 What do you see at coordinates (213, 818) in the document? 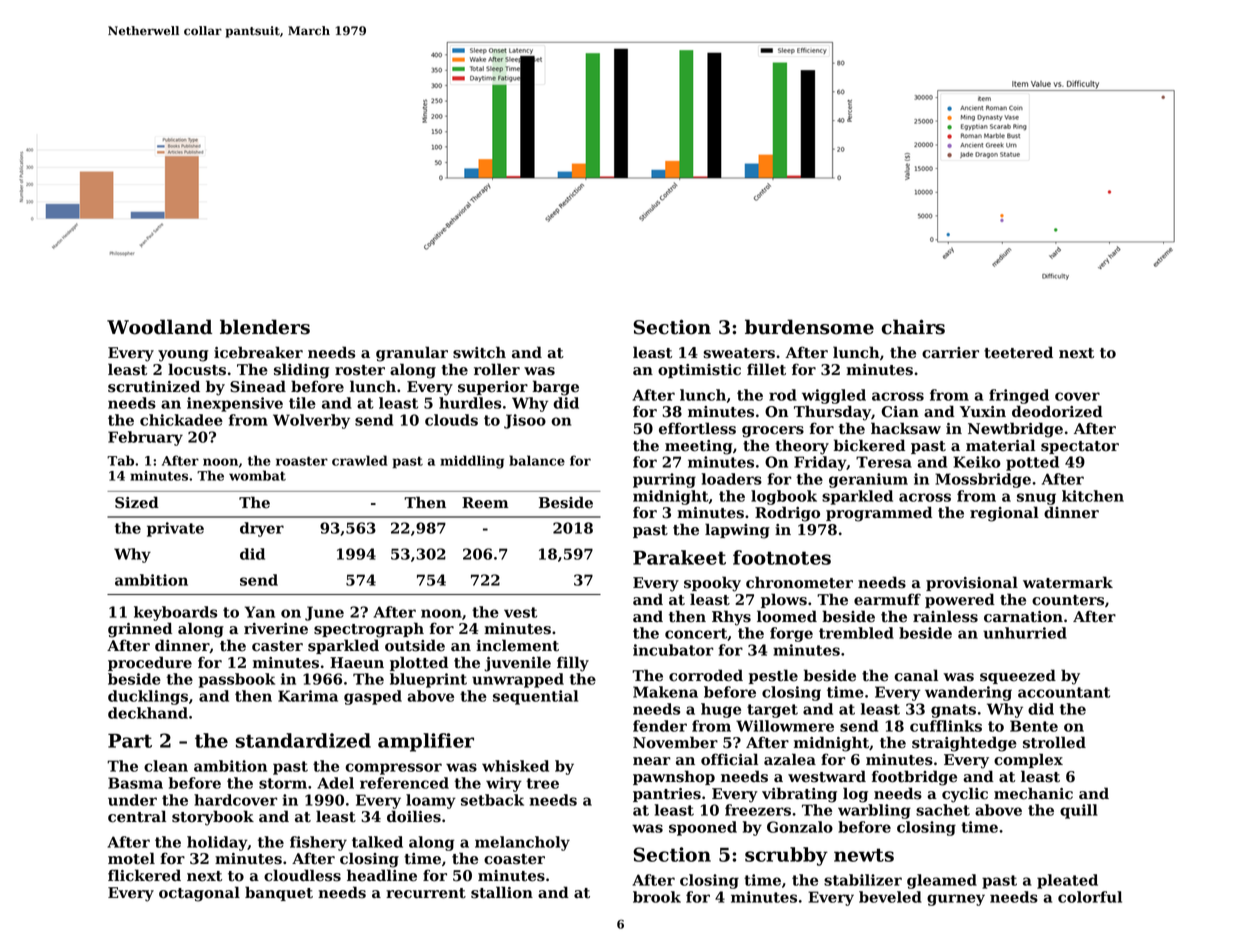
I see `storybook` at bounding box center [213, 818].
